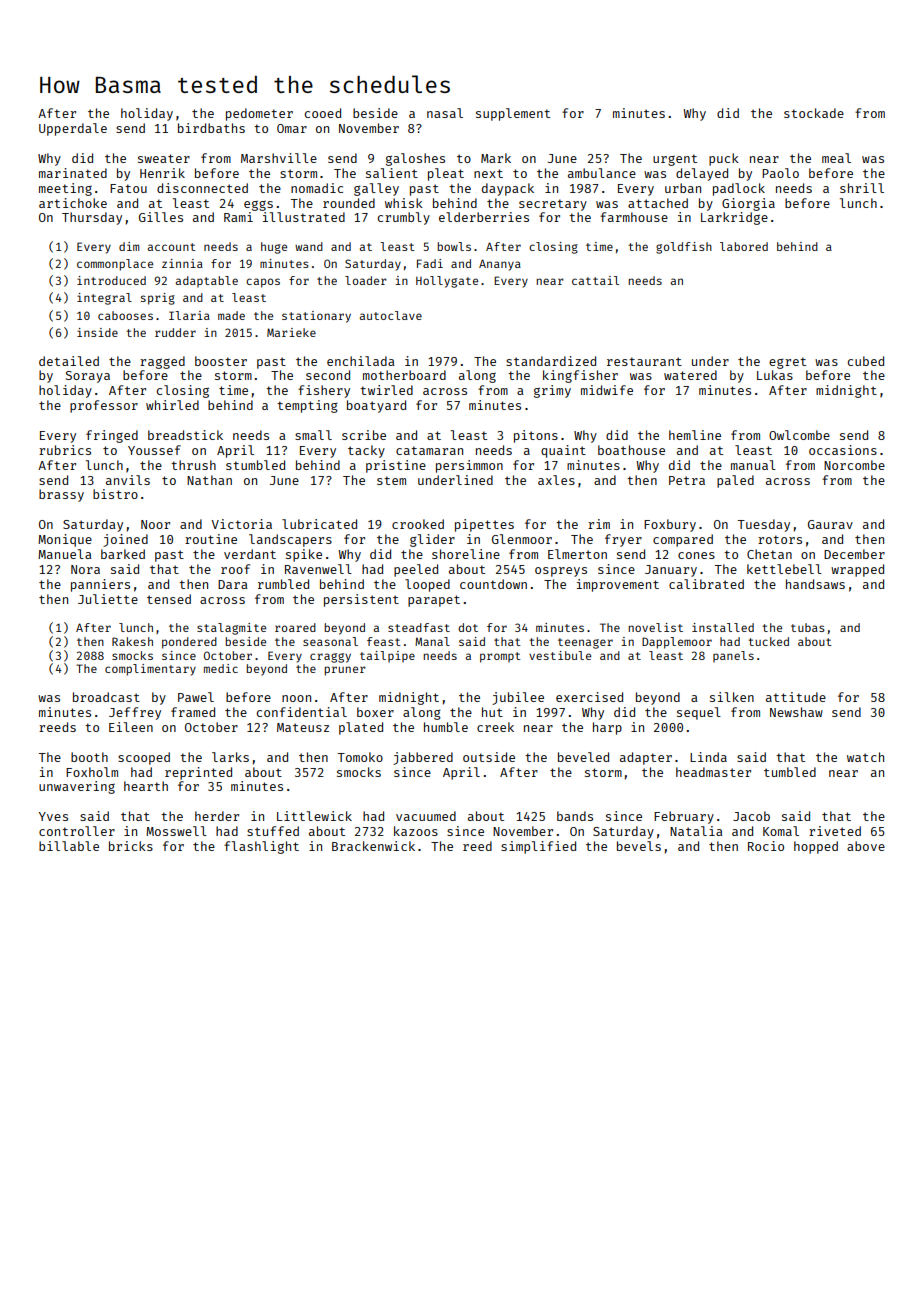  I want to click on beveled, so click(583, 757).
